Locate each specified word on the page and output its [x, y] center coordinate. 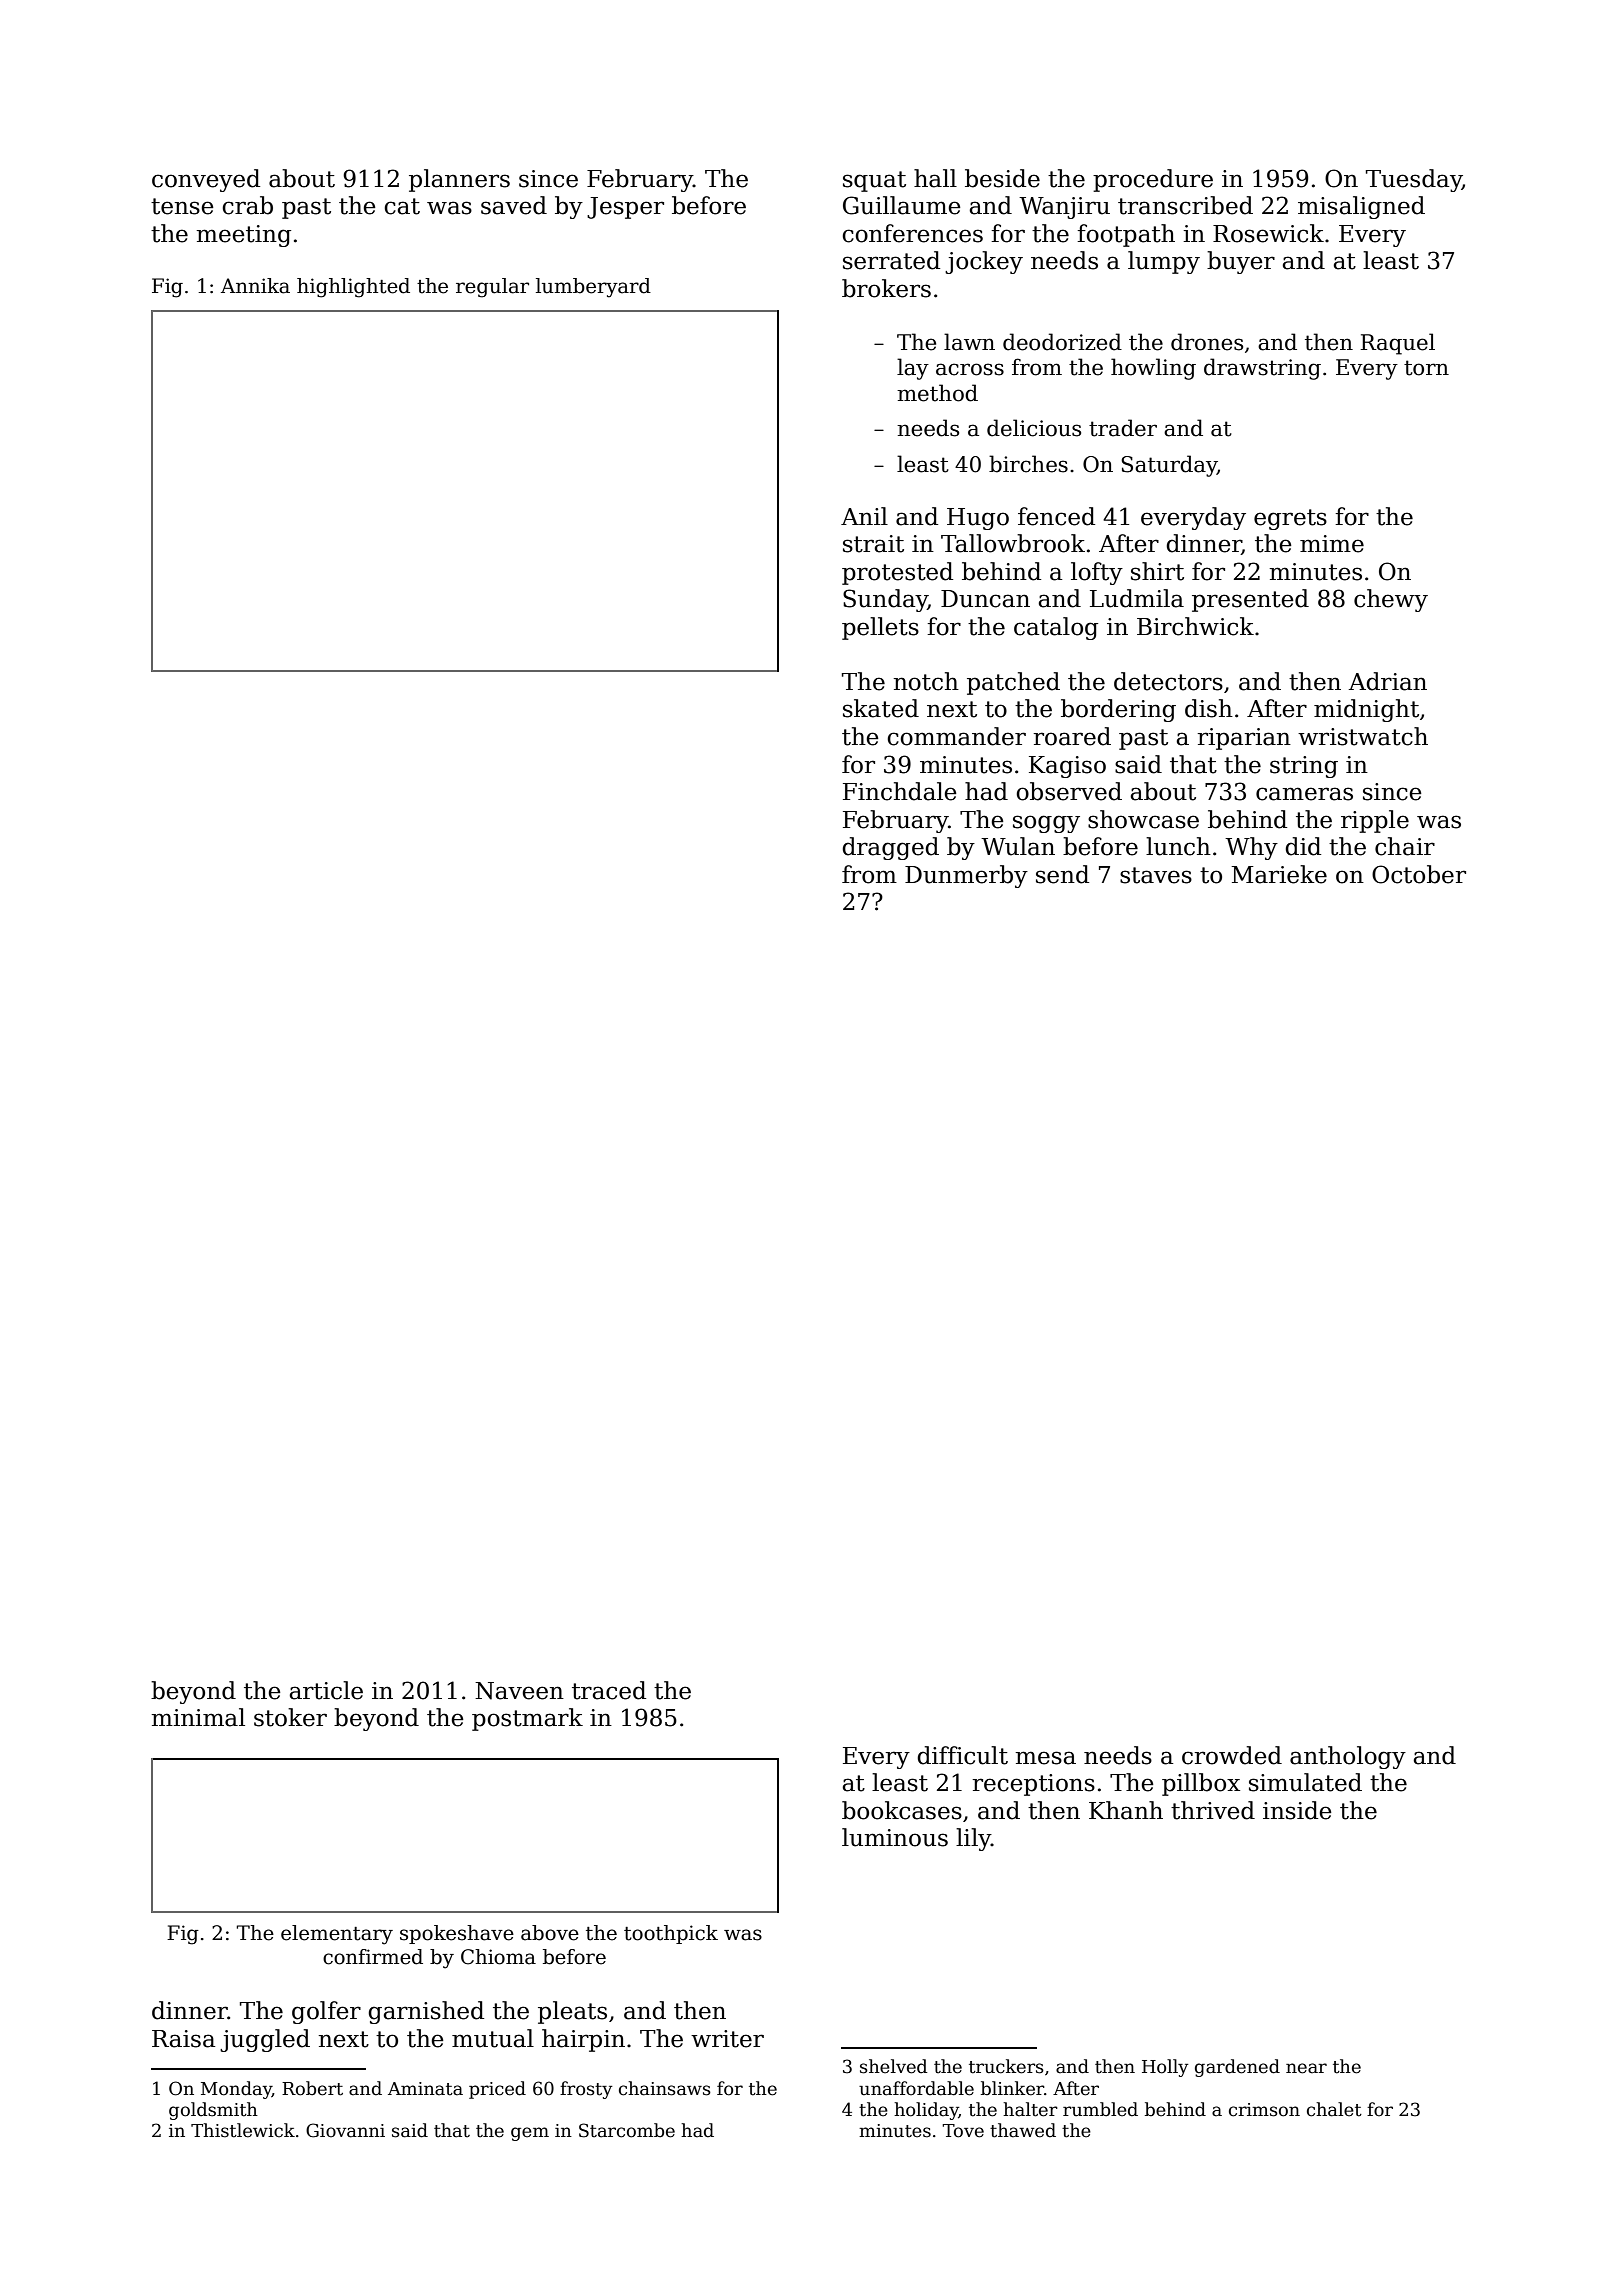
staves [1156, 875]
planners [459, 180]
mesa [1045, 1758]
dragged [890, 848]
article [326, 1690]
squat [874, 181]
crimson [1264, 2110]
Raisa [183, 2039]
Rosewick [1268, 233]
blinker [1012, 2088]
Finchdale [900, 791]
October [1419, 874]
